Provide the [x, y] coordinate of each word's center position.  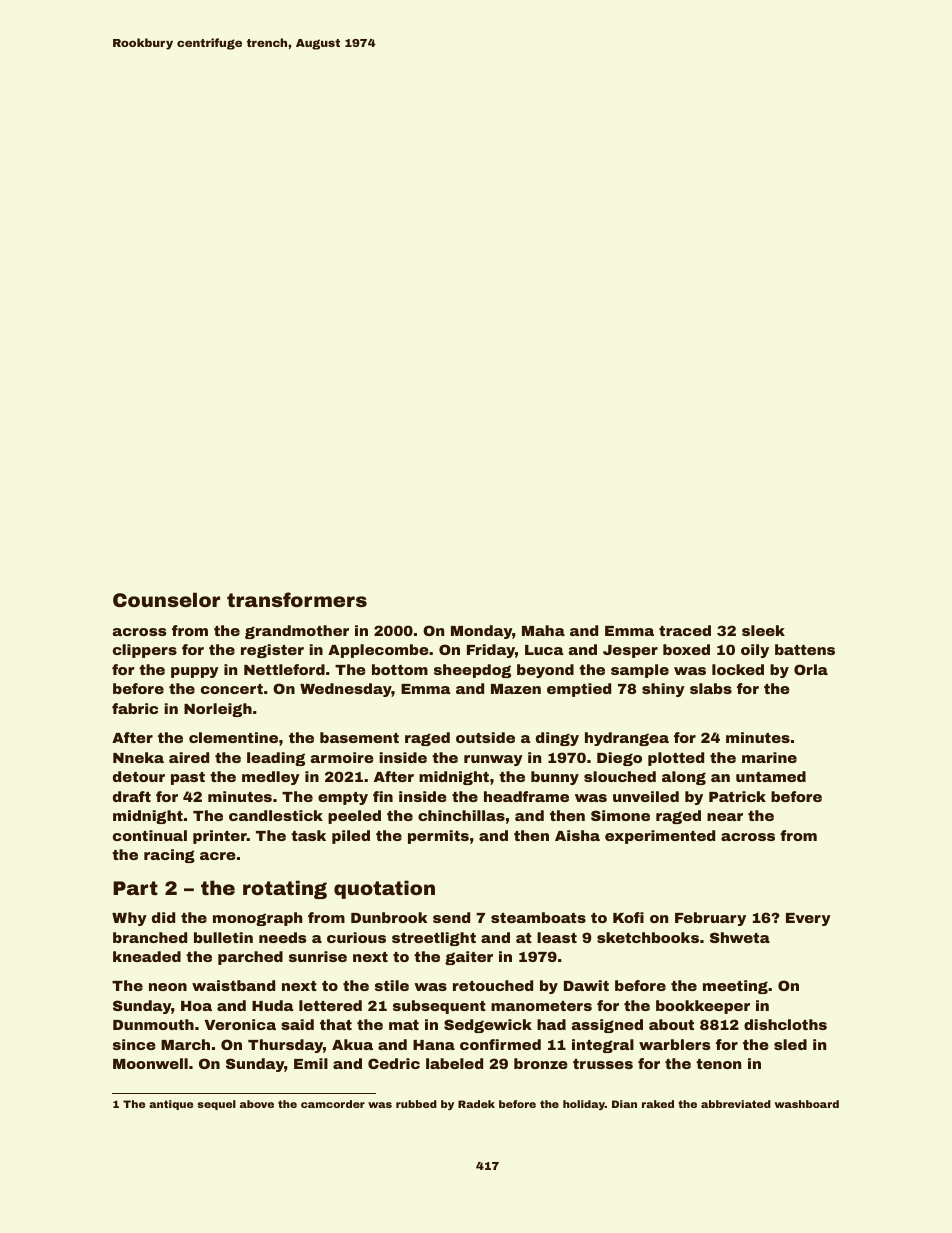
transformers [297, 599]
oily [755, 651]
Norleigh [218, 710]
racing [169, 856]
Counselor [166, 599]
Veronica [240, 1024]
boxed [686, 649]
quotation [384, 889]
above [257, 1104]
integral [603, 1046]
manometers [541, 1006]
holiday [584, 1105]
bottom [400, 669]
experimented [660, 837]
